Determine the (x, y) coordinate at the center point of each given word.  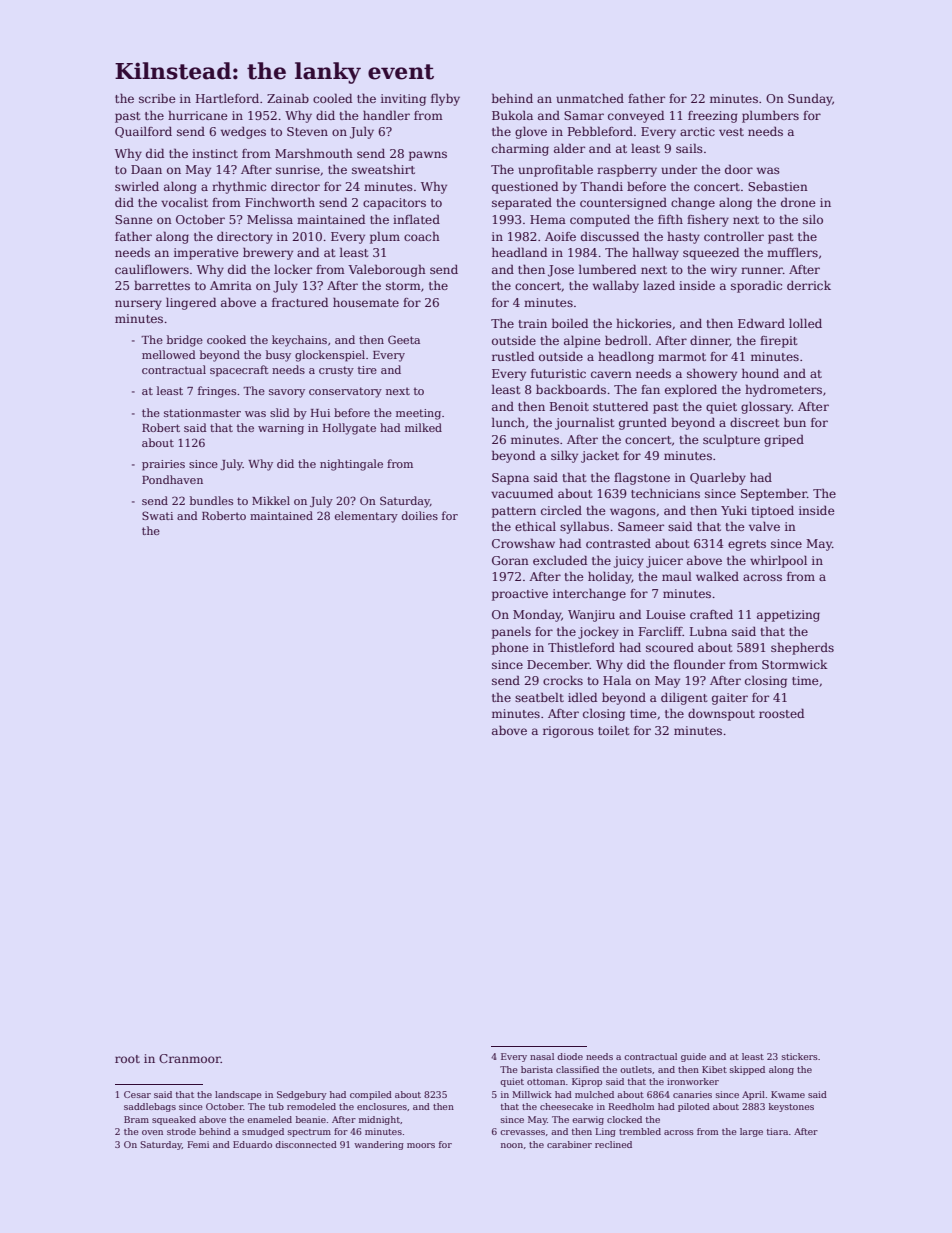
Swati (157, 515)
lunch (508, 422)
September (774, 494)
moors (421, 1145)
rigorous (568, 732)
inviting (403, 100)
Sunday (810, 99)
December (558, 664)
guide (693, 1057)
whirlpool (778, 561)
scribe (157, 98)
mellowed (169, 354)
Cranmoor (190, 1058)
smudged (263, 1132)
